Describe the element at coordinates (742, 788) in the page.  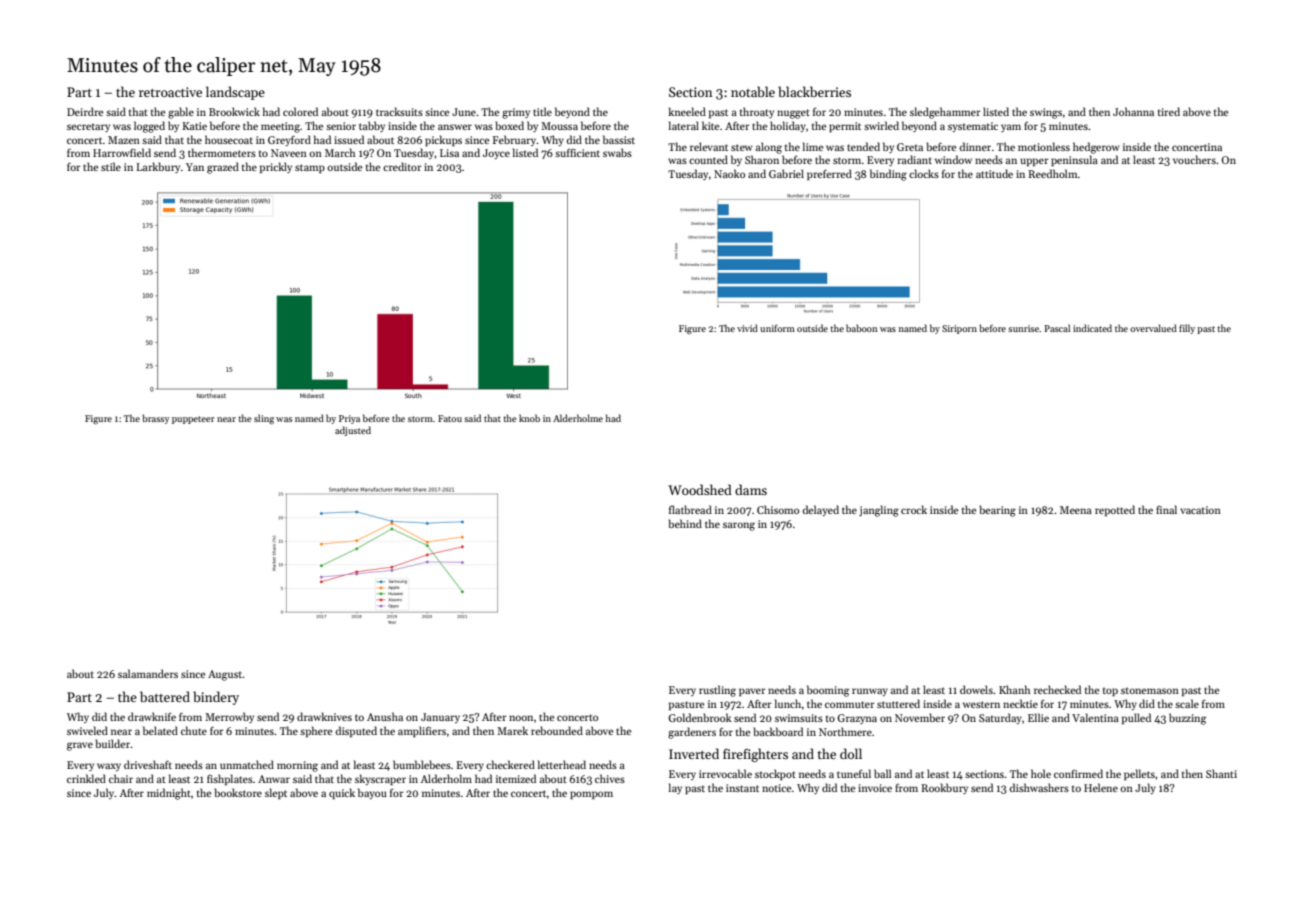
I see `instant` at that location.
